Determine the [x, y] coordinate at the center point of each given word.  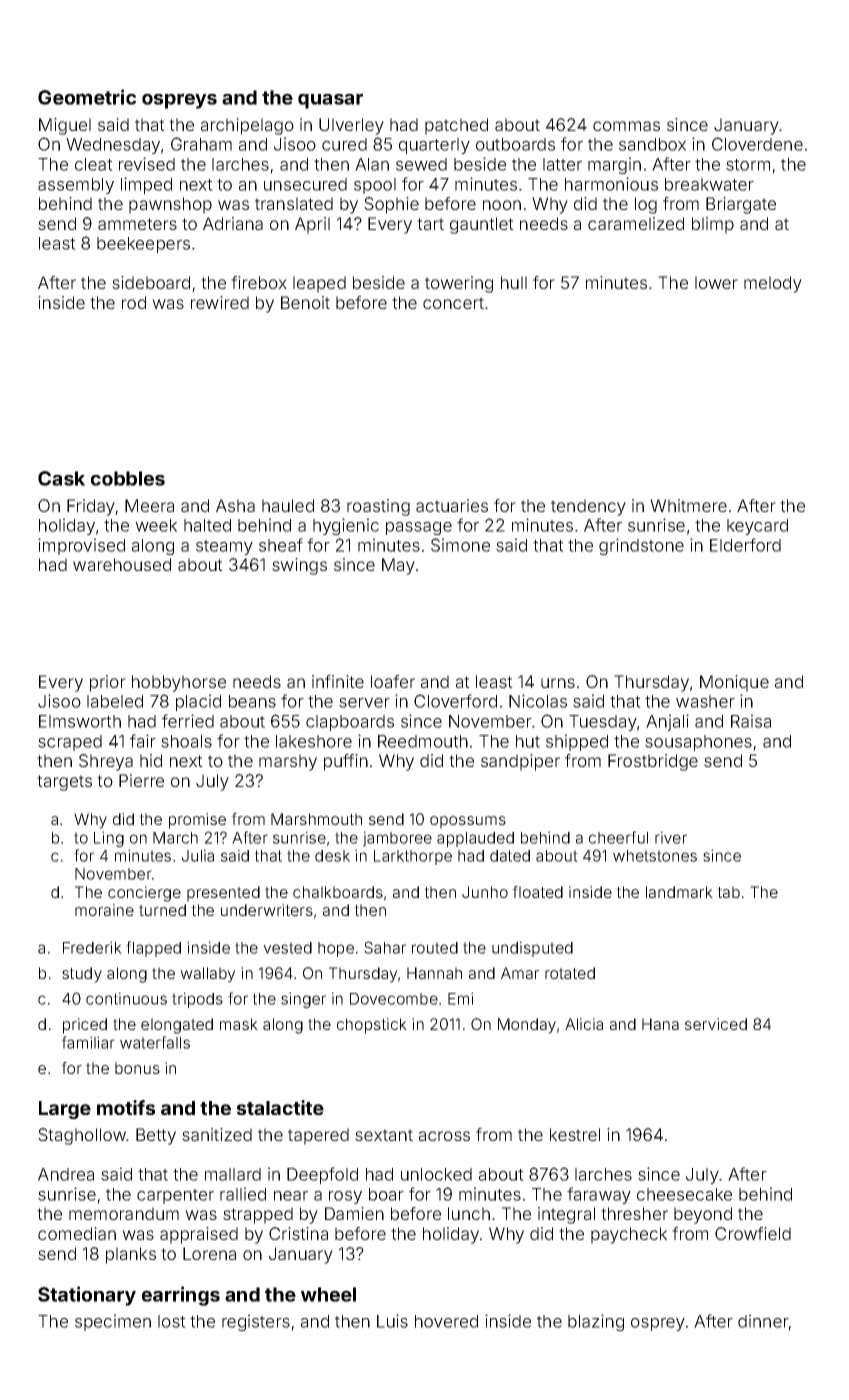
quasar [330, 101]
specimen [113, 1322]
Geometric [87, 97]
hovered [446, 1321]
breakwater [709, 184]
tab [728, 892]
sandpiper [520, 762]
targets [64, 783]
